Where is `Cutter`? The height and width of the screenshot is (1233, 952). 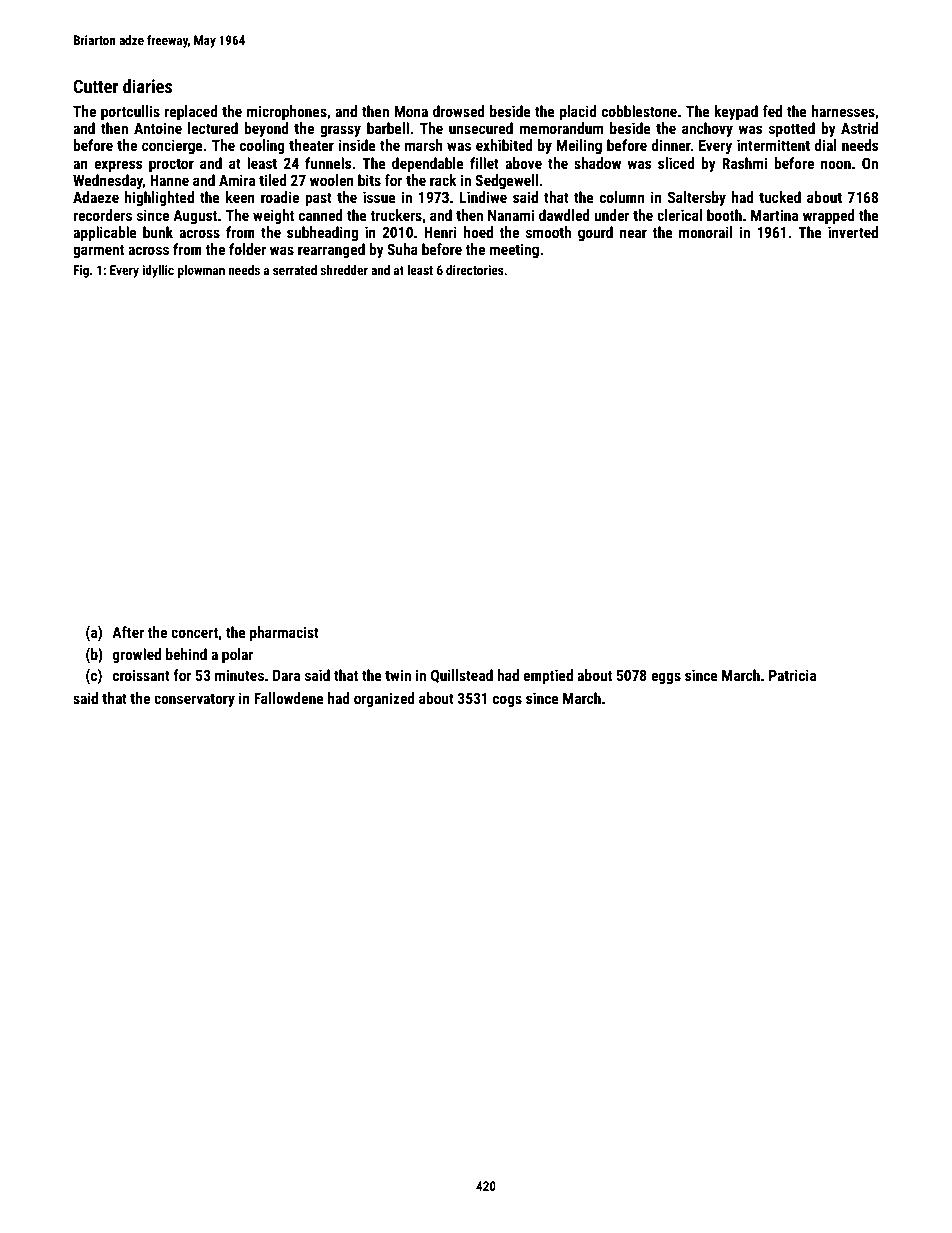
Cutter is located at coordinates (95, 86).
